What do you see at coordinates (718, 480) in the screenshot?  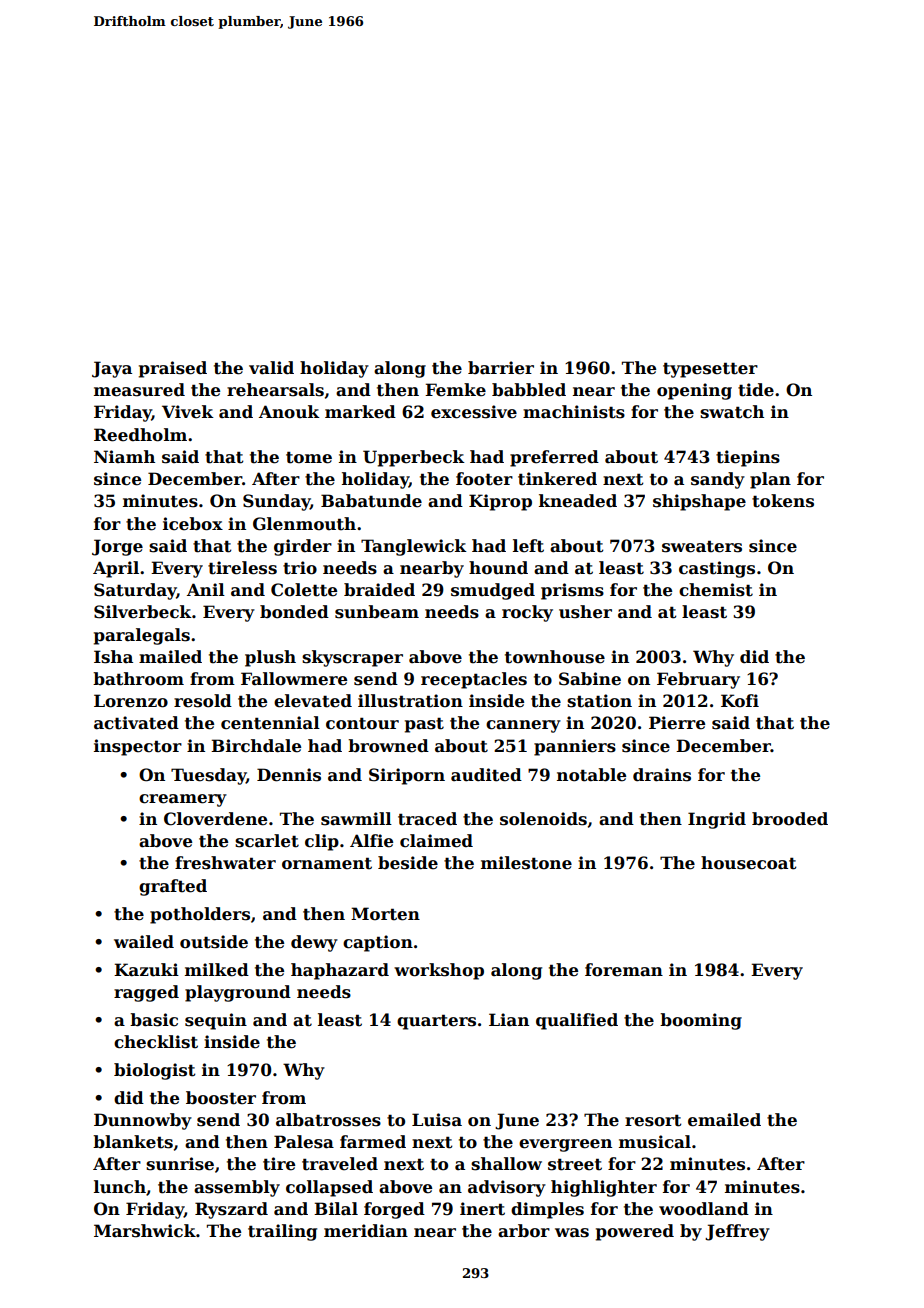 I see `sandy` at bounding box center [718, 480].
